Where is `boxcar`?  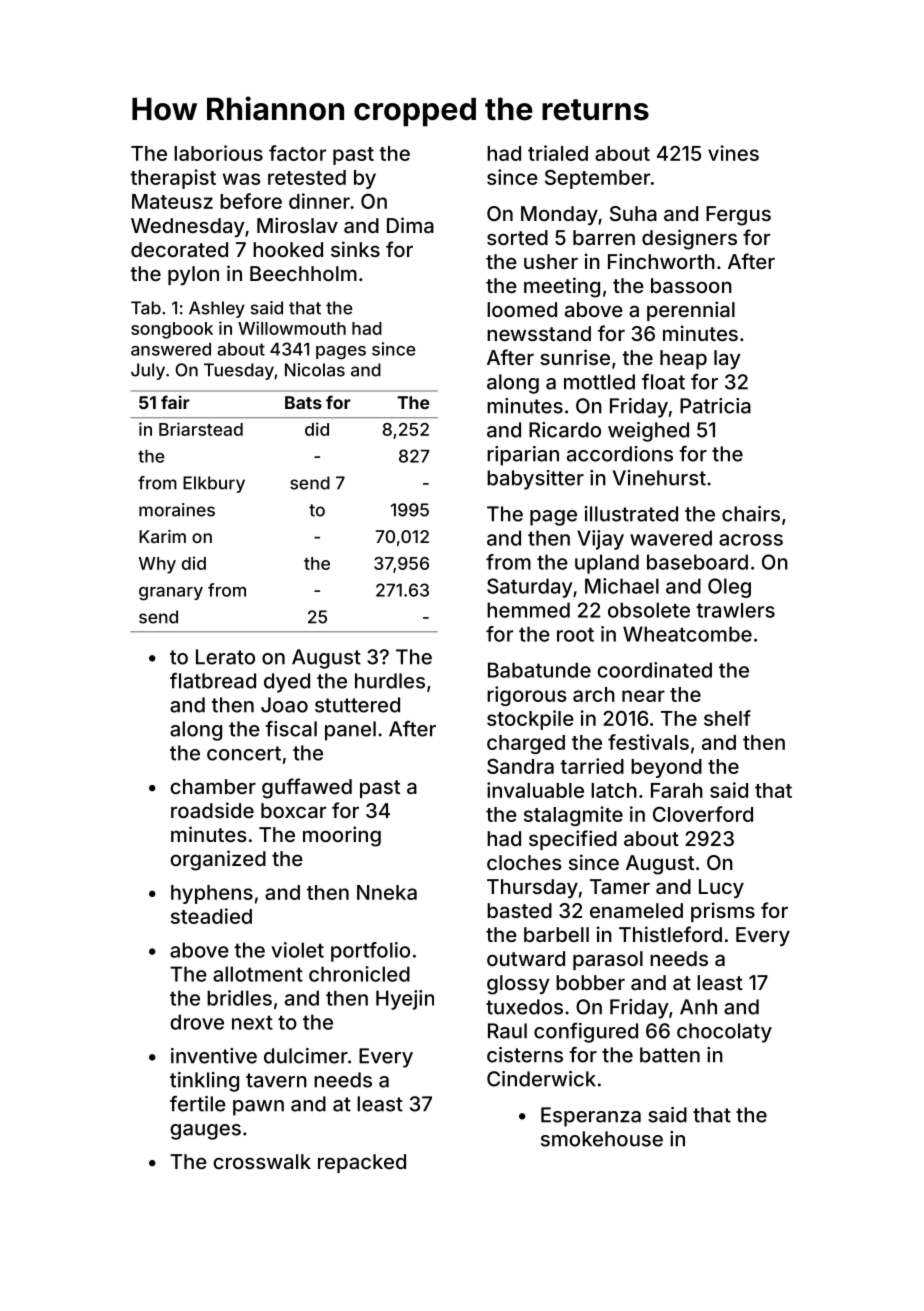 boxcar is located at coordinates (293, 810).
